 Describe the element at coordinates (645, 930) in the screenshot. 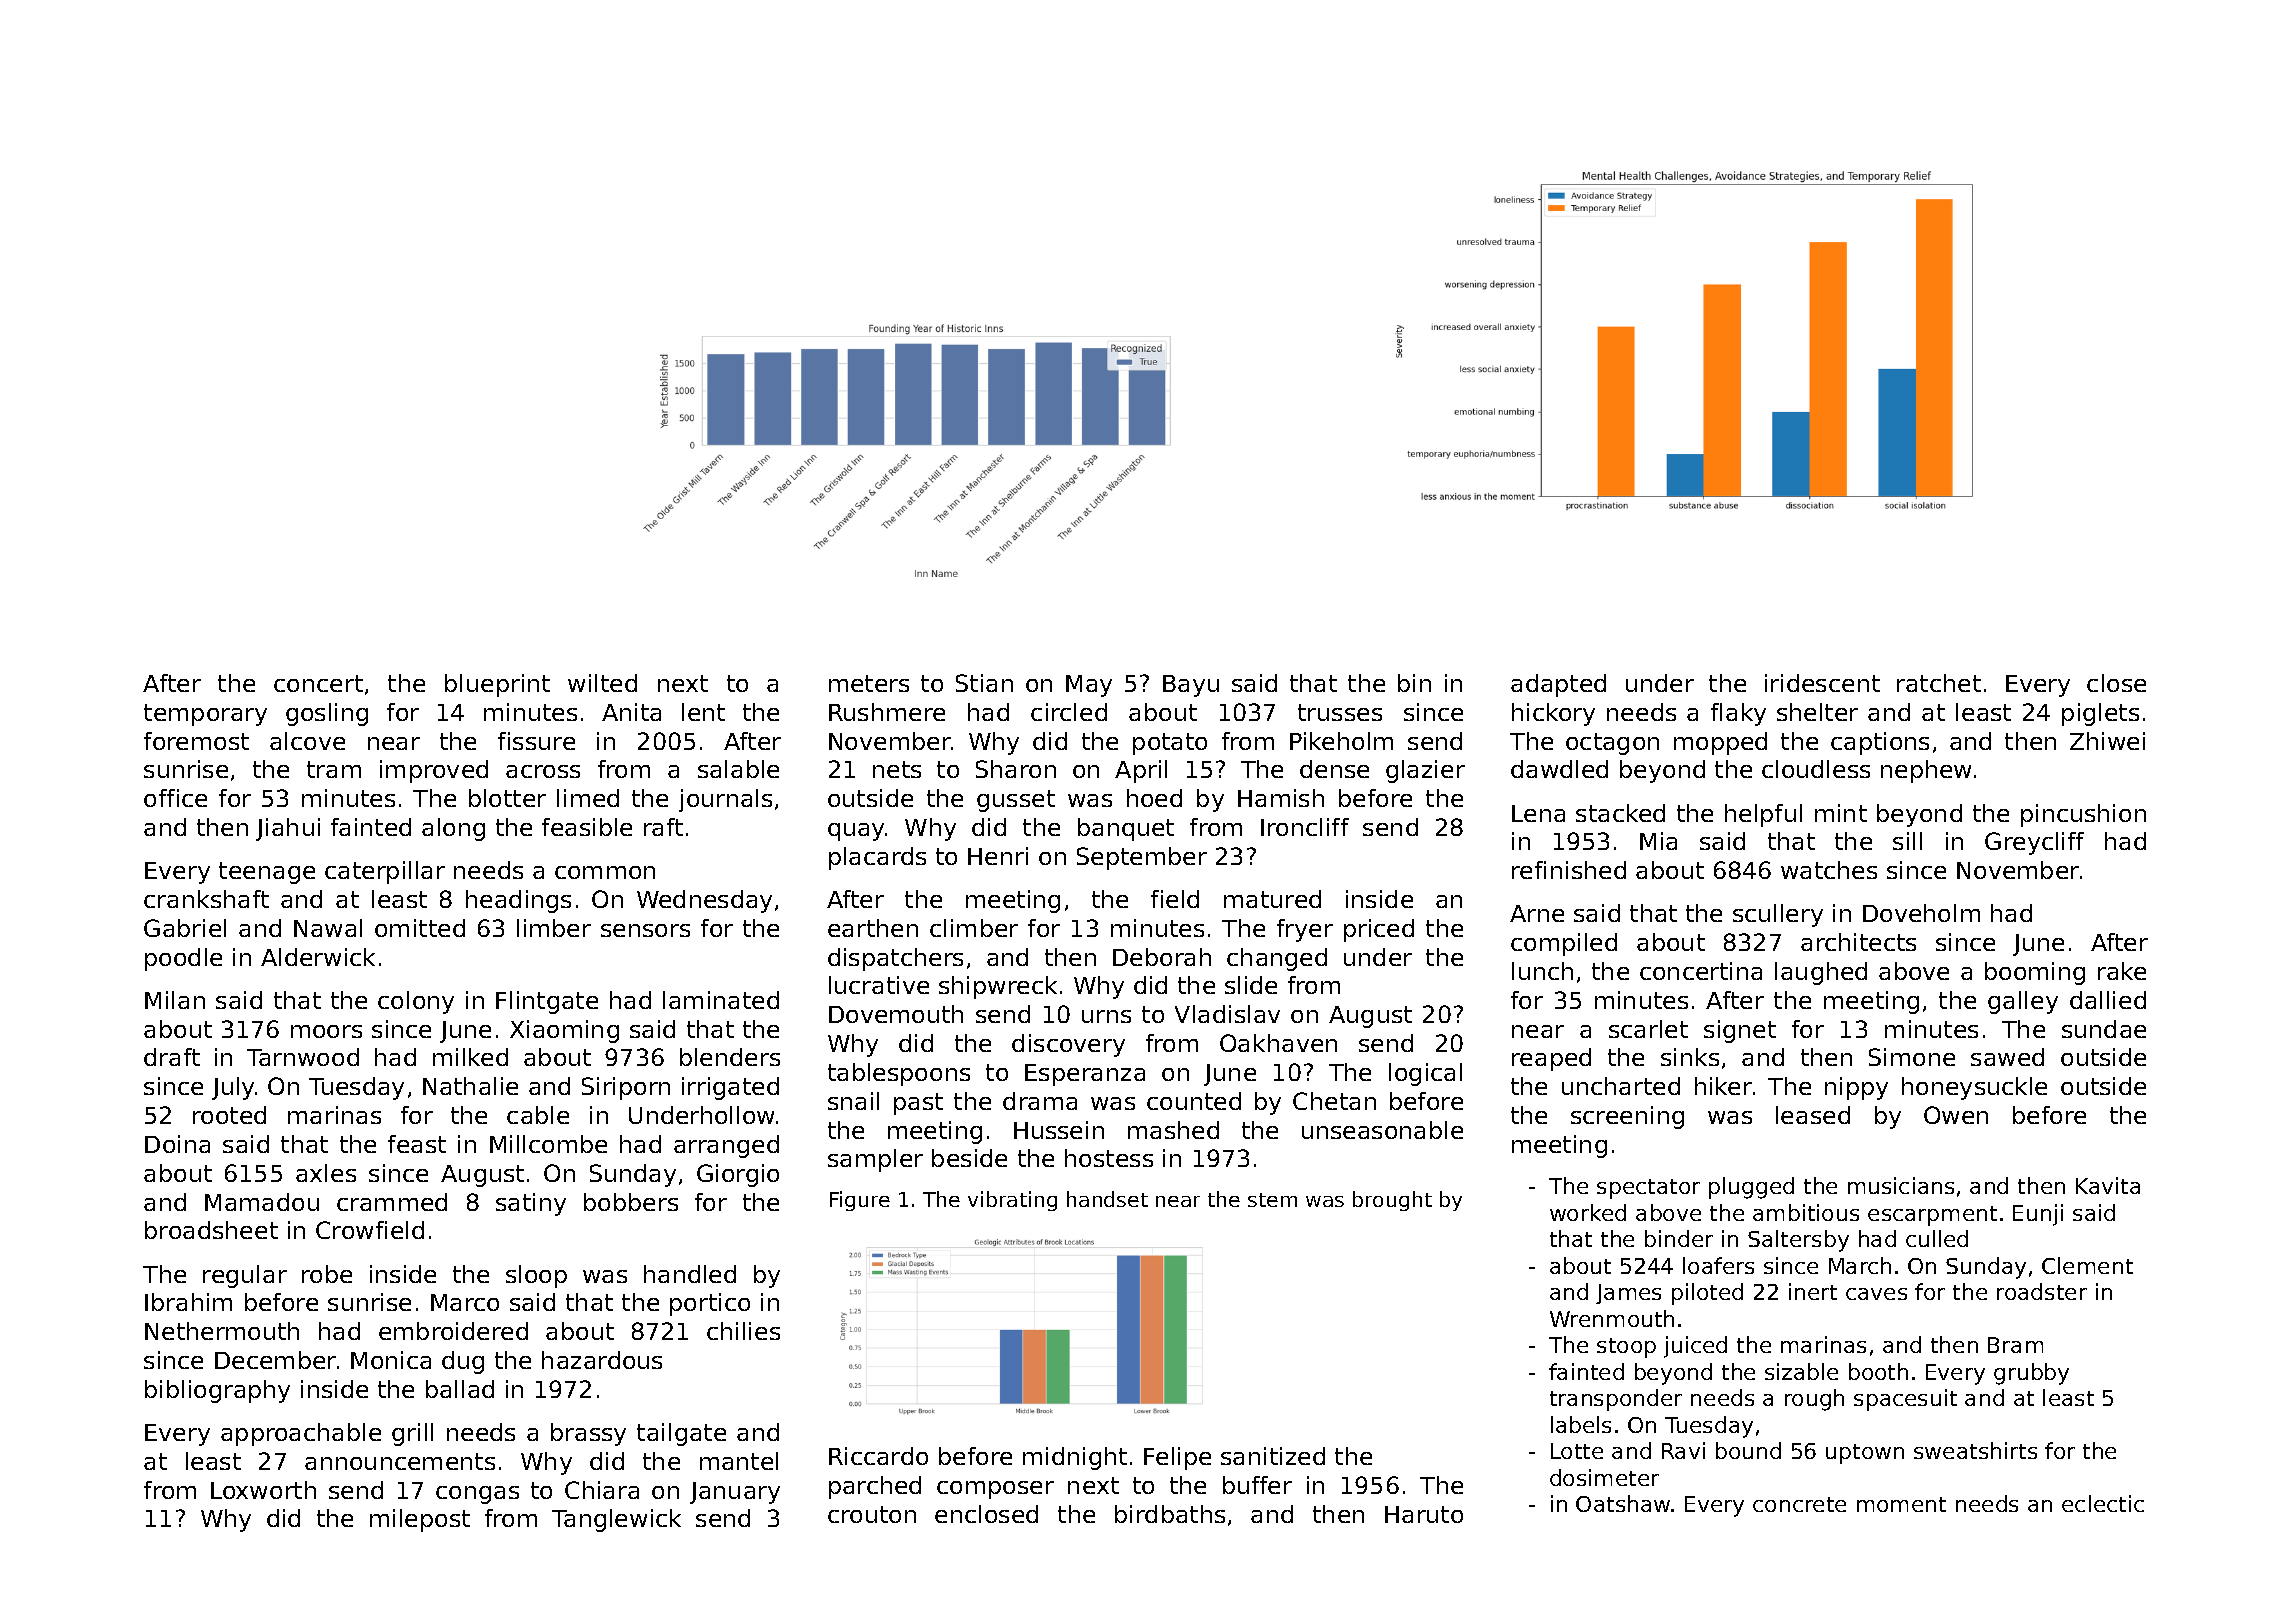

I see `sensors` at that location.
